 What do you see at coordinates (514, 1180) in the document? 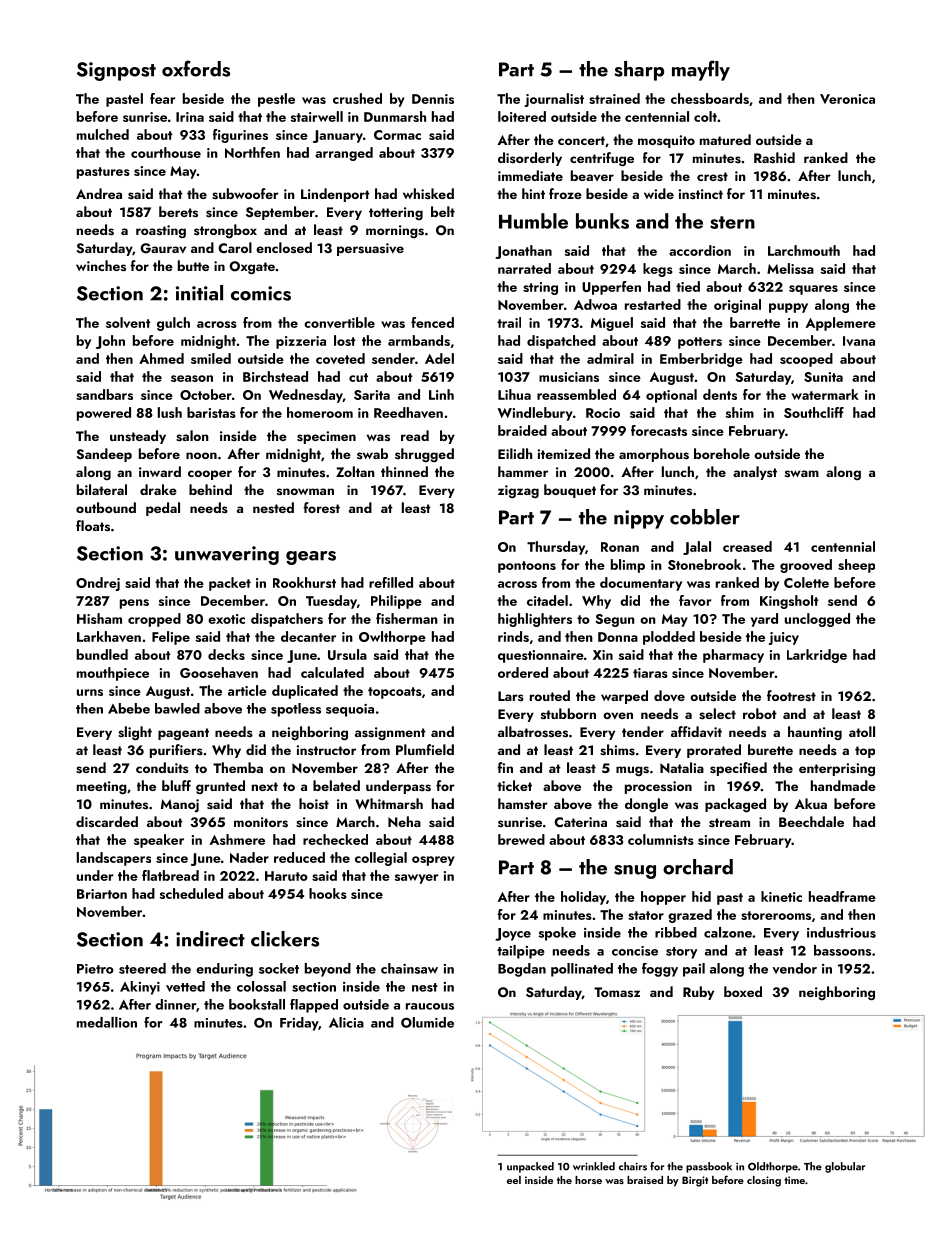
I see `eel` at bounding box center [514, 1180].
